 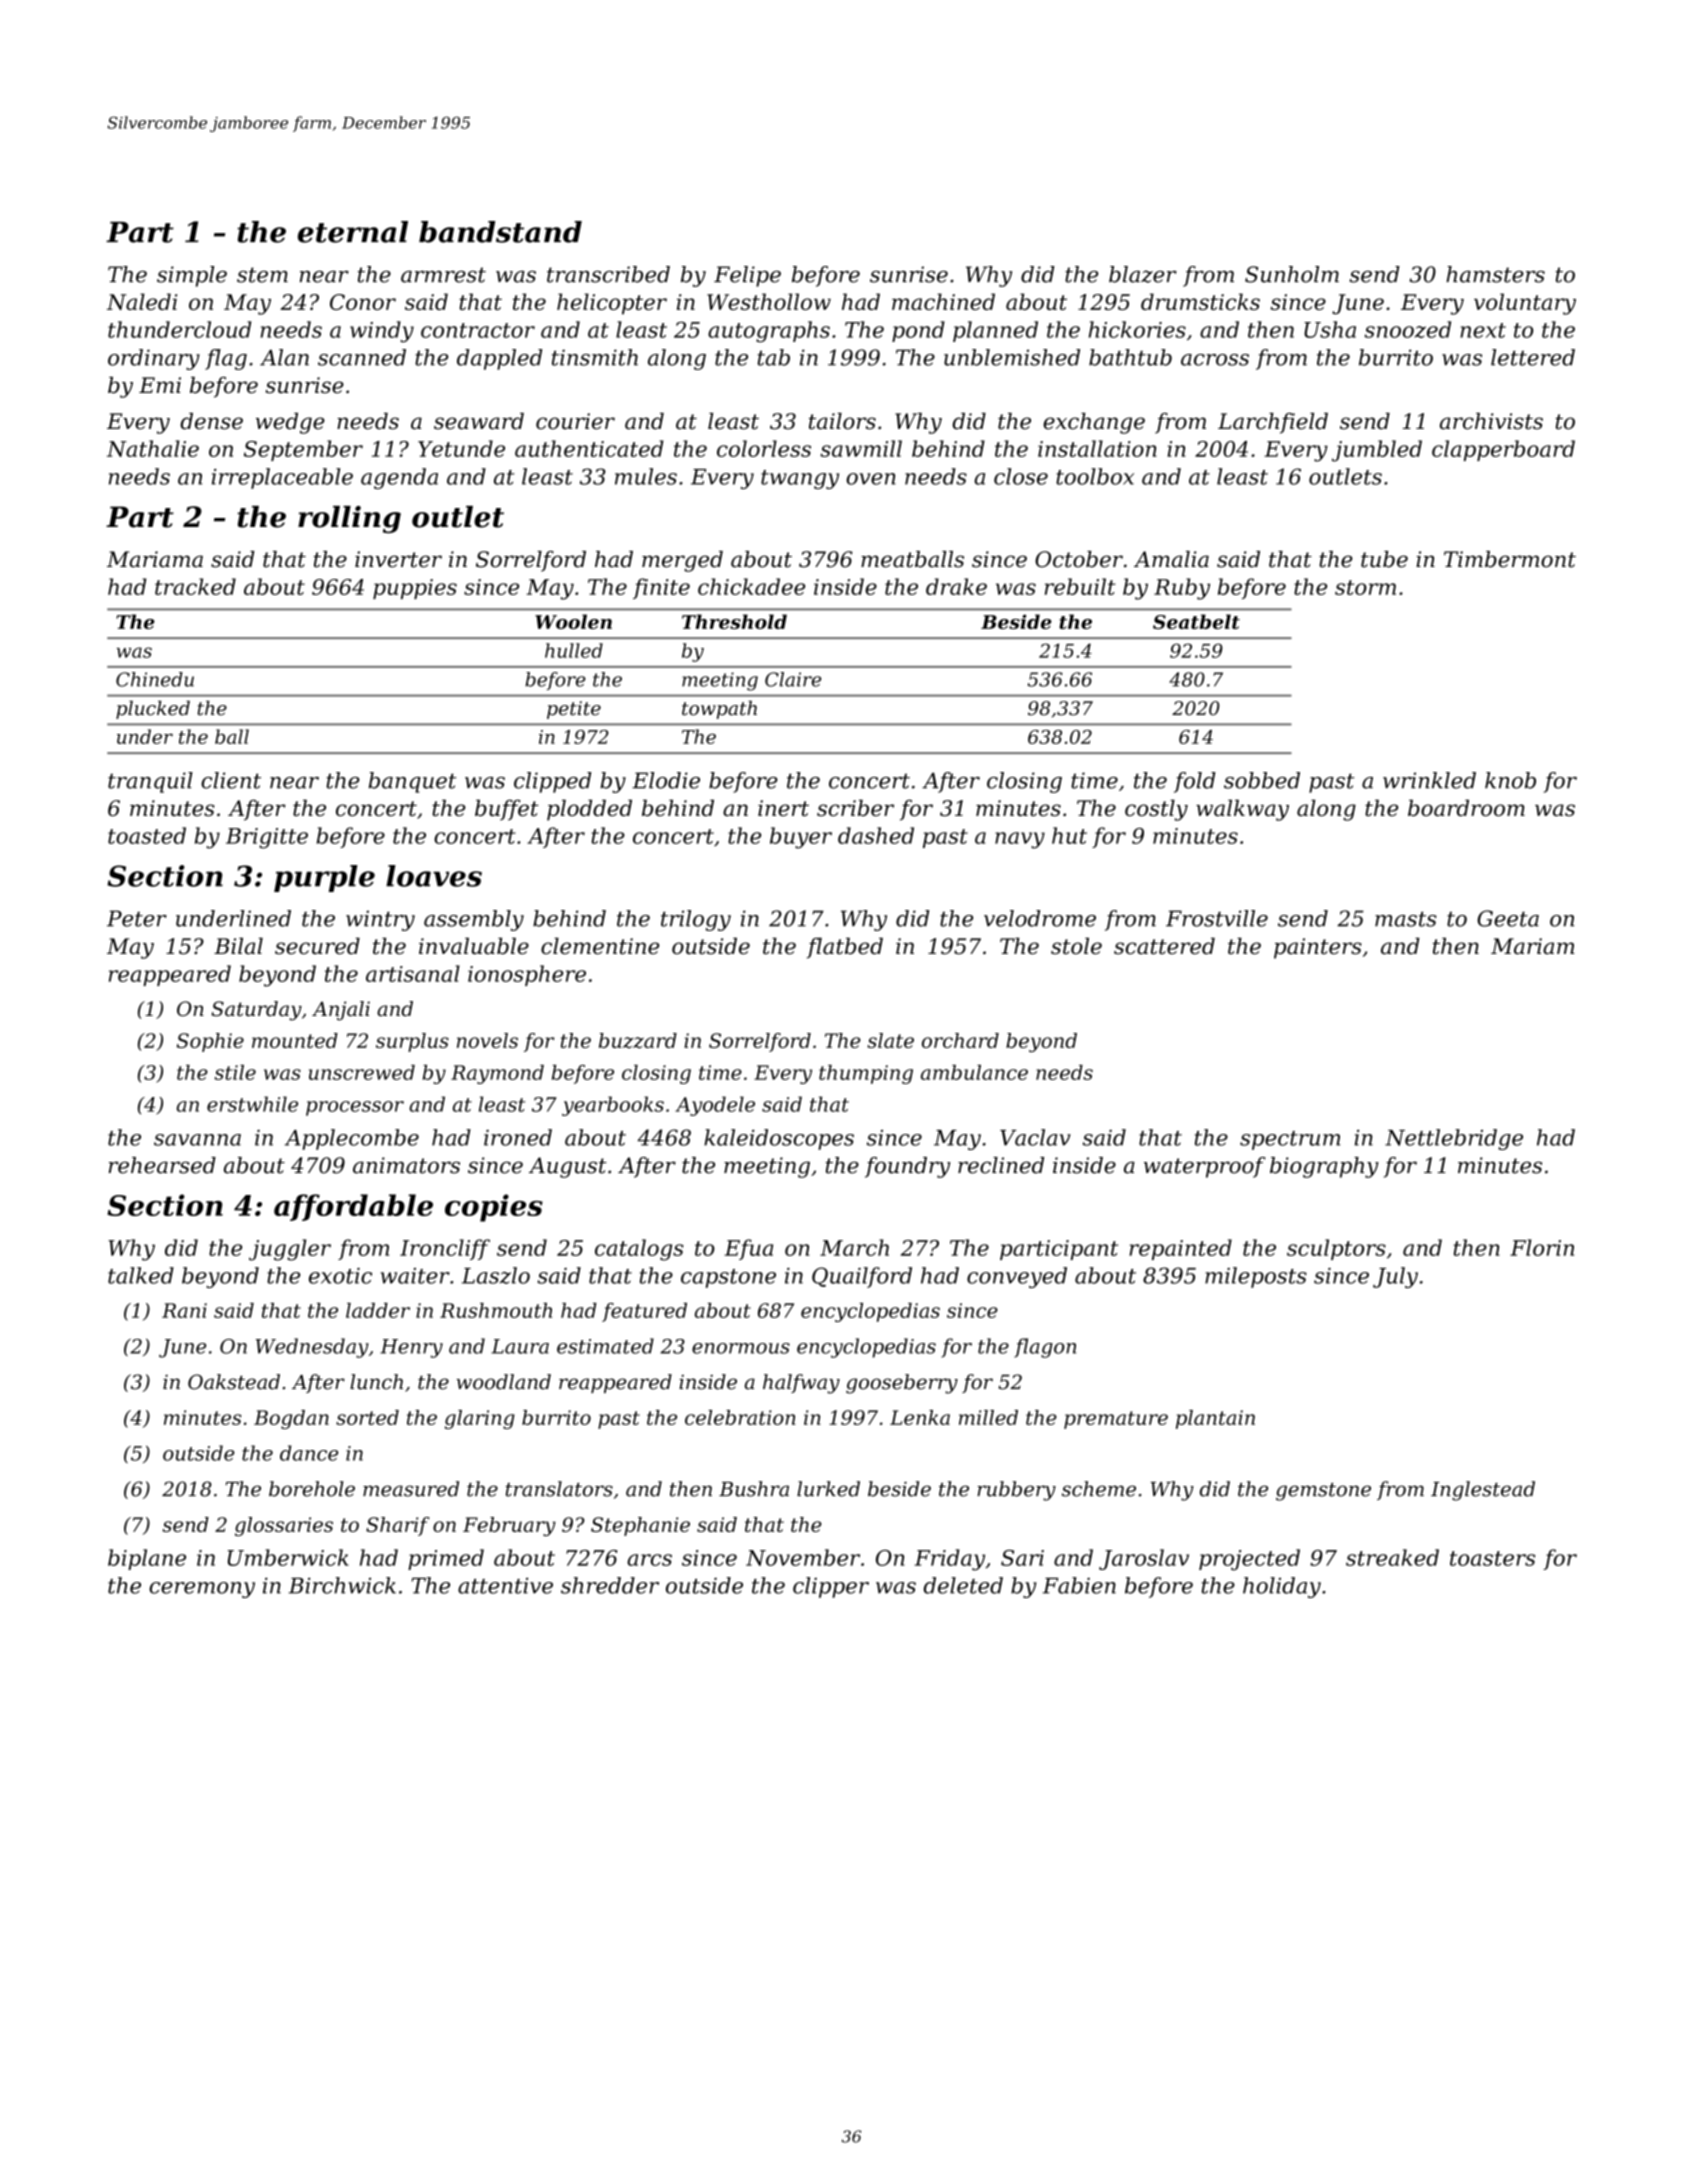 What do you see at coordinates (855, 807) in the screenshot?
I see `scriber` at bounding box center [855, 807].
